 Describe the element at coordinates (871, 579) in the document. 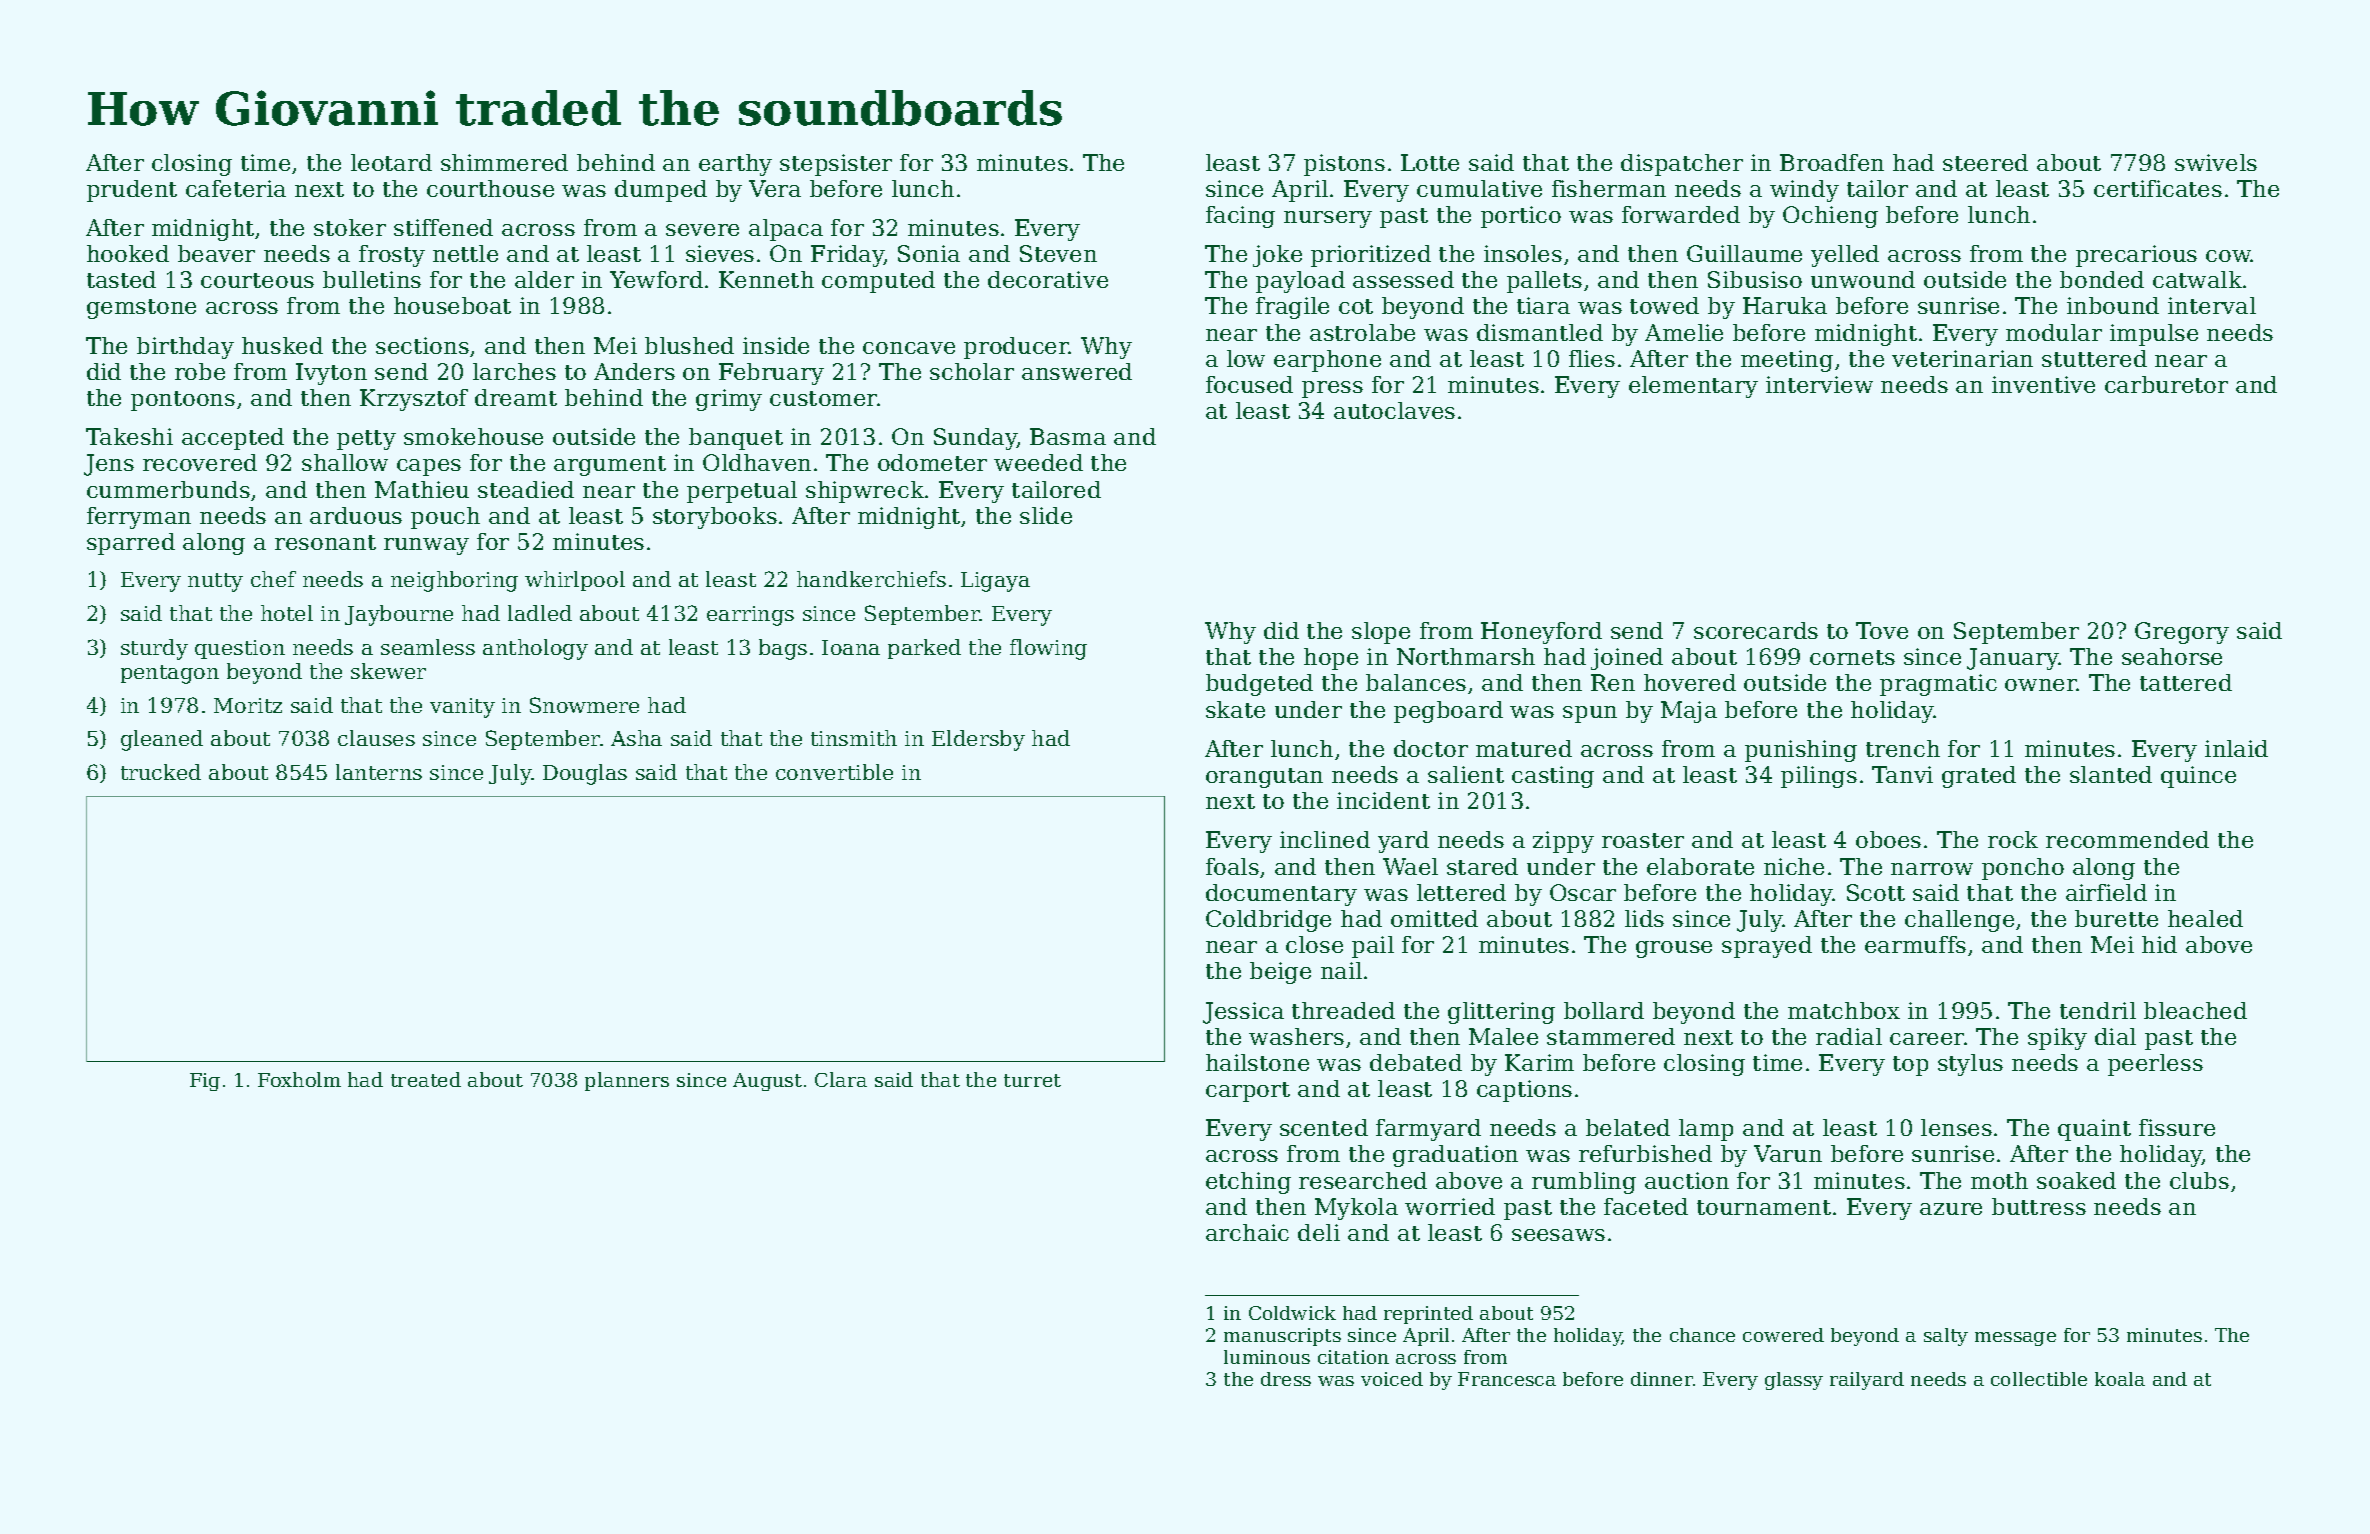

I see `handkerchiefs` at that location.
